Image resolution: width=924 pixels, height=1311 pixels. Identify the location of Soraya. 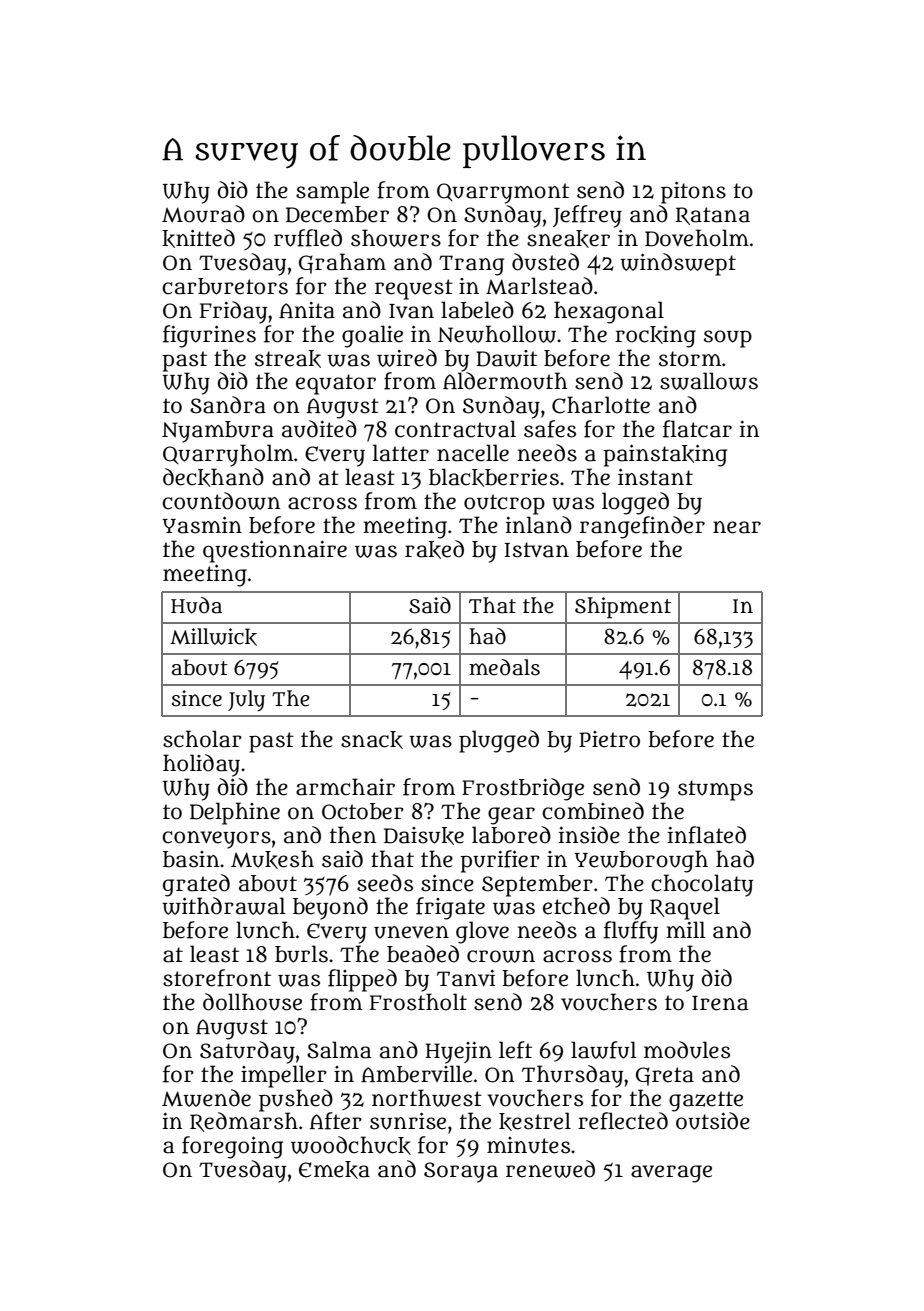
(461, 1172).
